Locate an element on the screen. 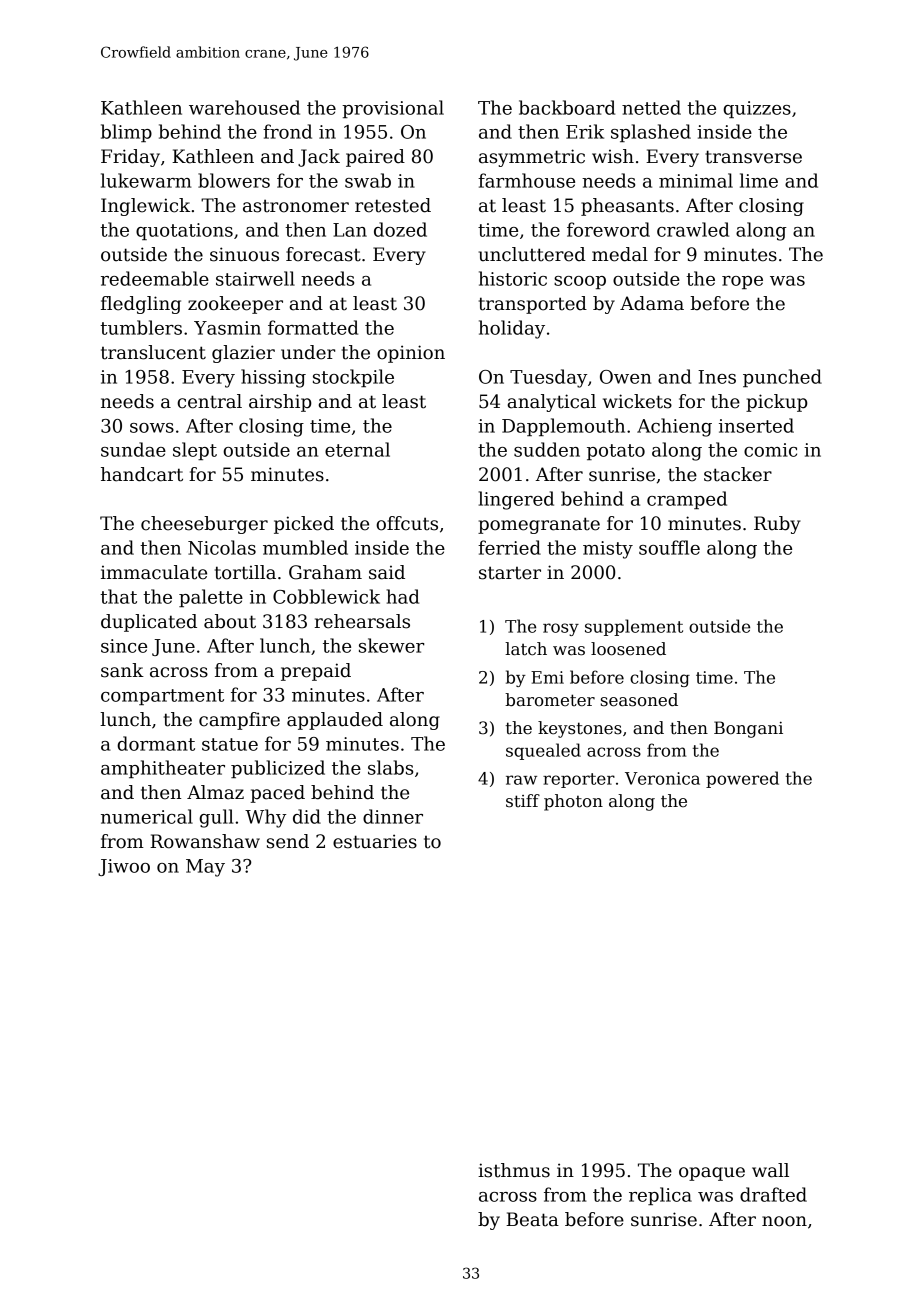 The image size is (924, 1308). sank is located at coordinates (122, 670).
